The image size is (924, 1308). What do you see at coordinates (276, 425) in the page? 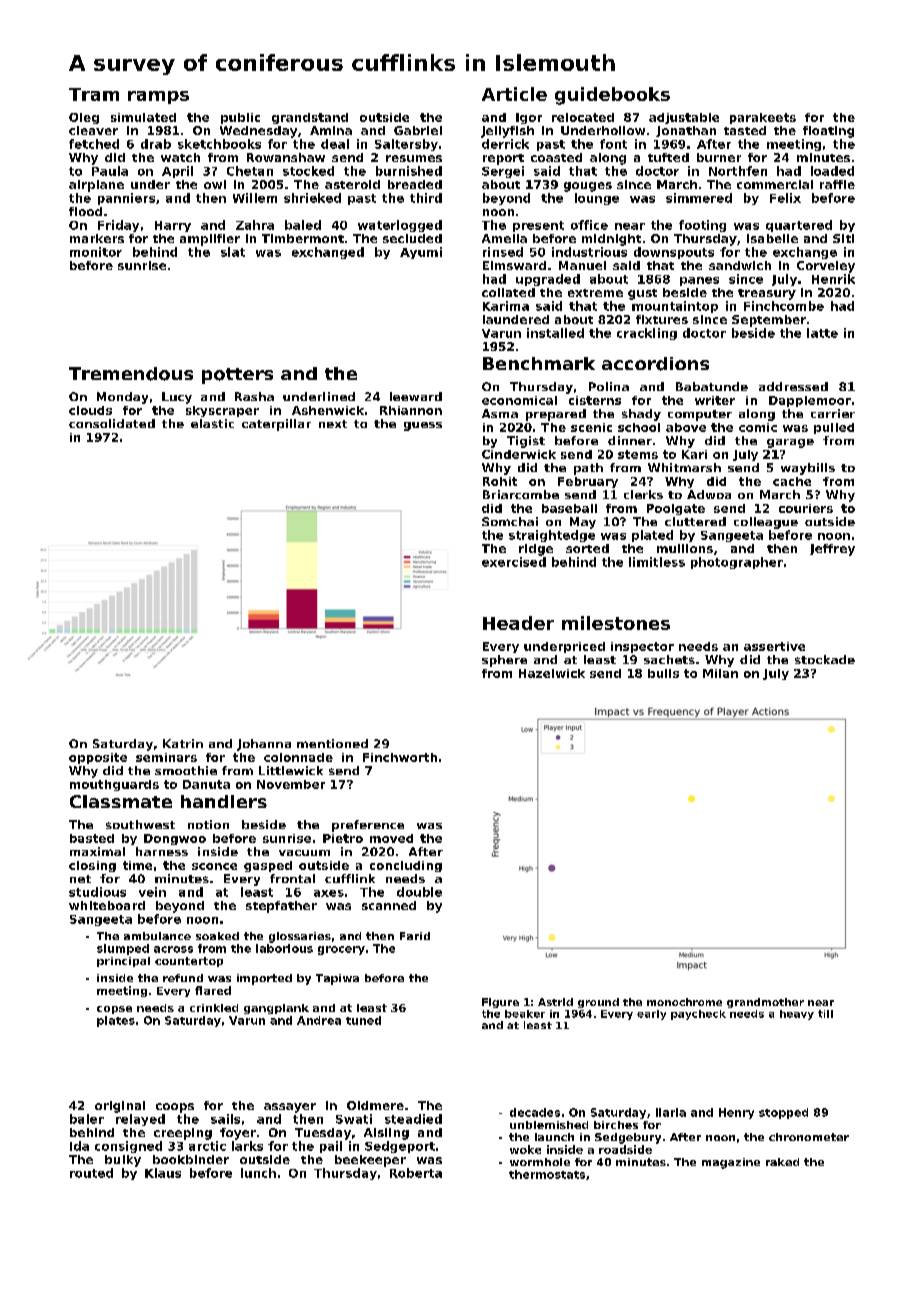
I see `caterpillar` at bounding box center [276, 425].
